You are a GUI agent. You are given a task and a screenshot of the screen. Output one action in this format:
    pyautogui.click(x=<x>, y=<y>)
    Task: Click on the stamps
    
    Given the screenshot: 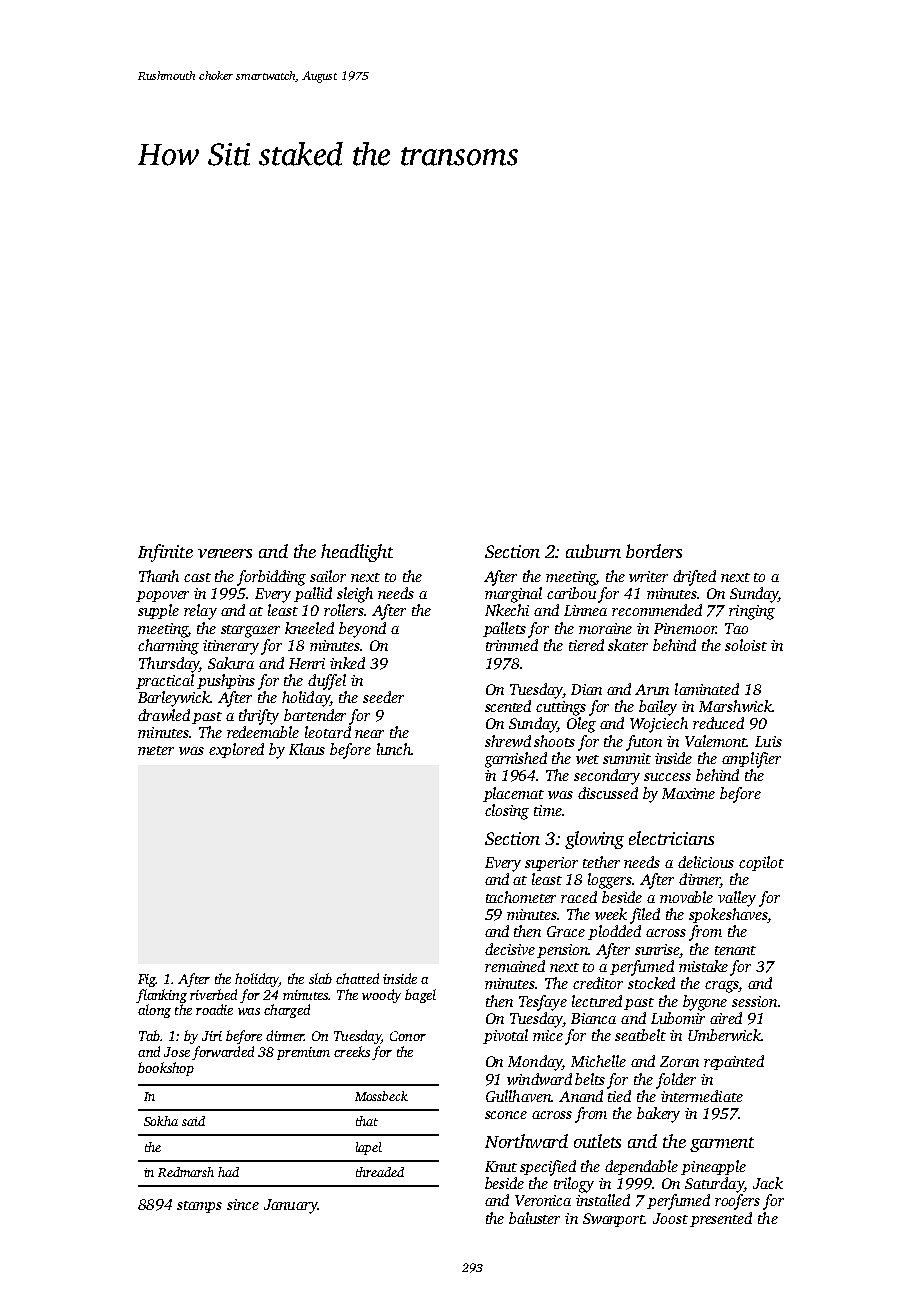 What is the action you would take?
    pyautogui.click(x=199, y=1207)
